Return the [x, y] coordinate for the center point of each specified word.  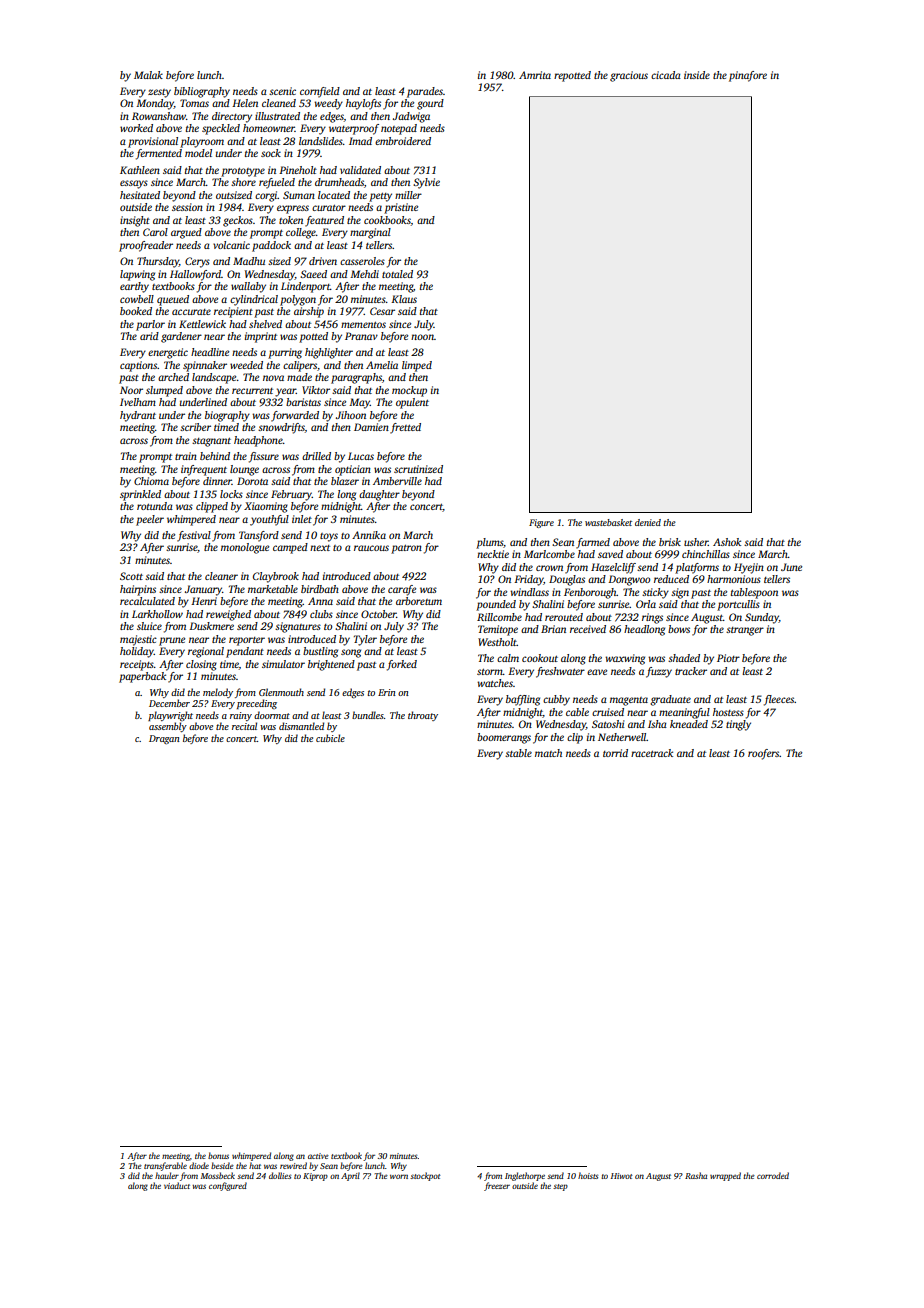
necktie [493, 554]
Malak [148, 75]
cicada [666, 75]
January [203, 590]
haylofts [363, 104]
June [791, 567]
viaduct [177, 1185]
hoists [588, 1175]
